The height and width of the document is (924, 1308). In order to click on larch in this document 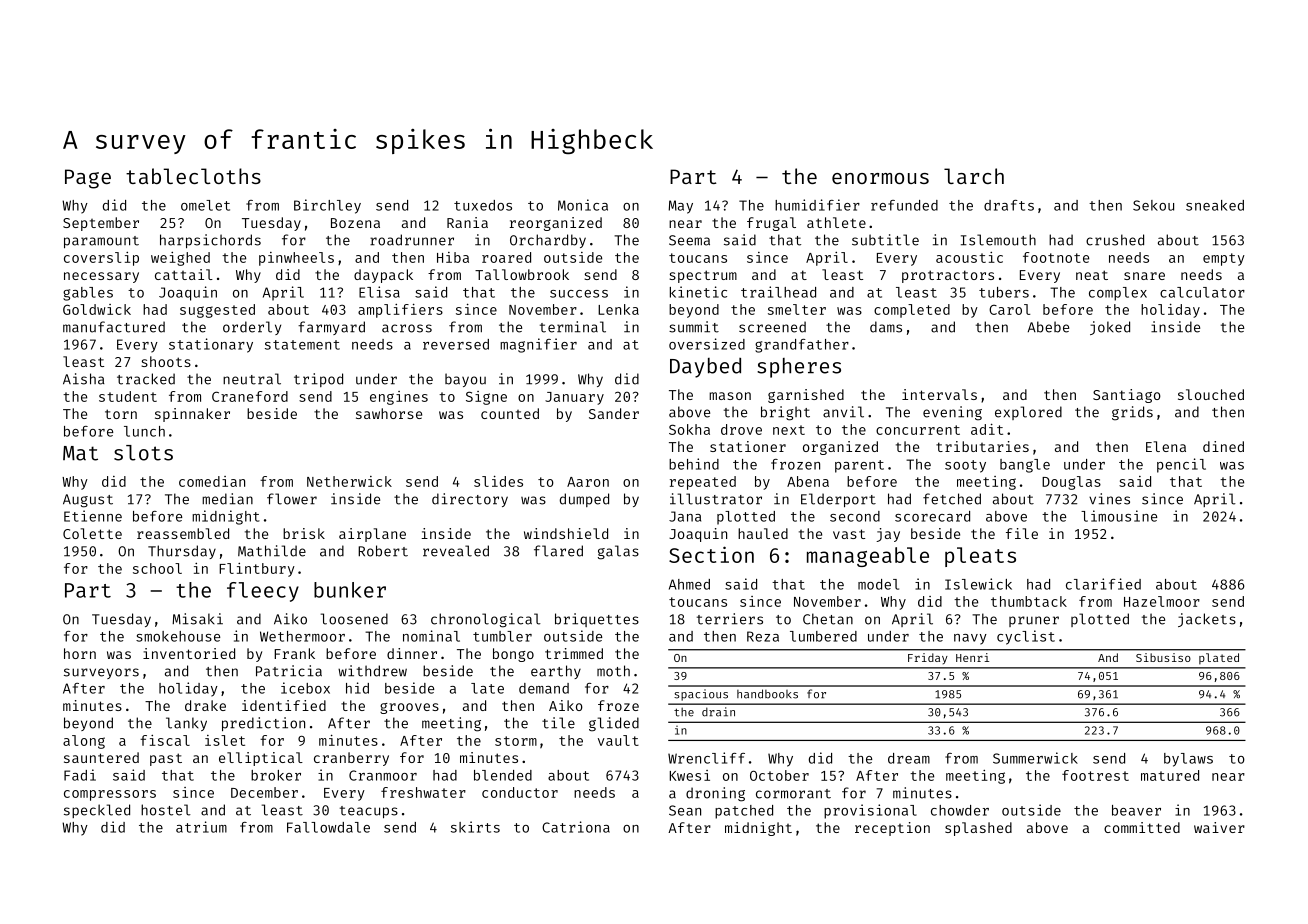, I will do `click(974, 176)`.
